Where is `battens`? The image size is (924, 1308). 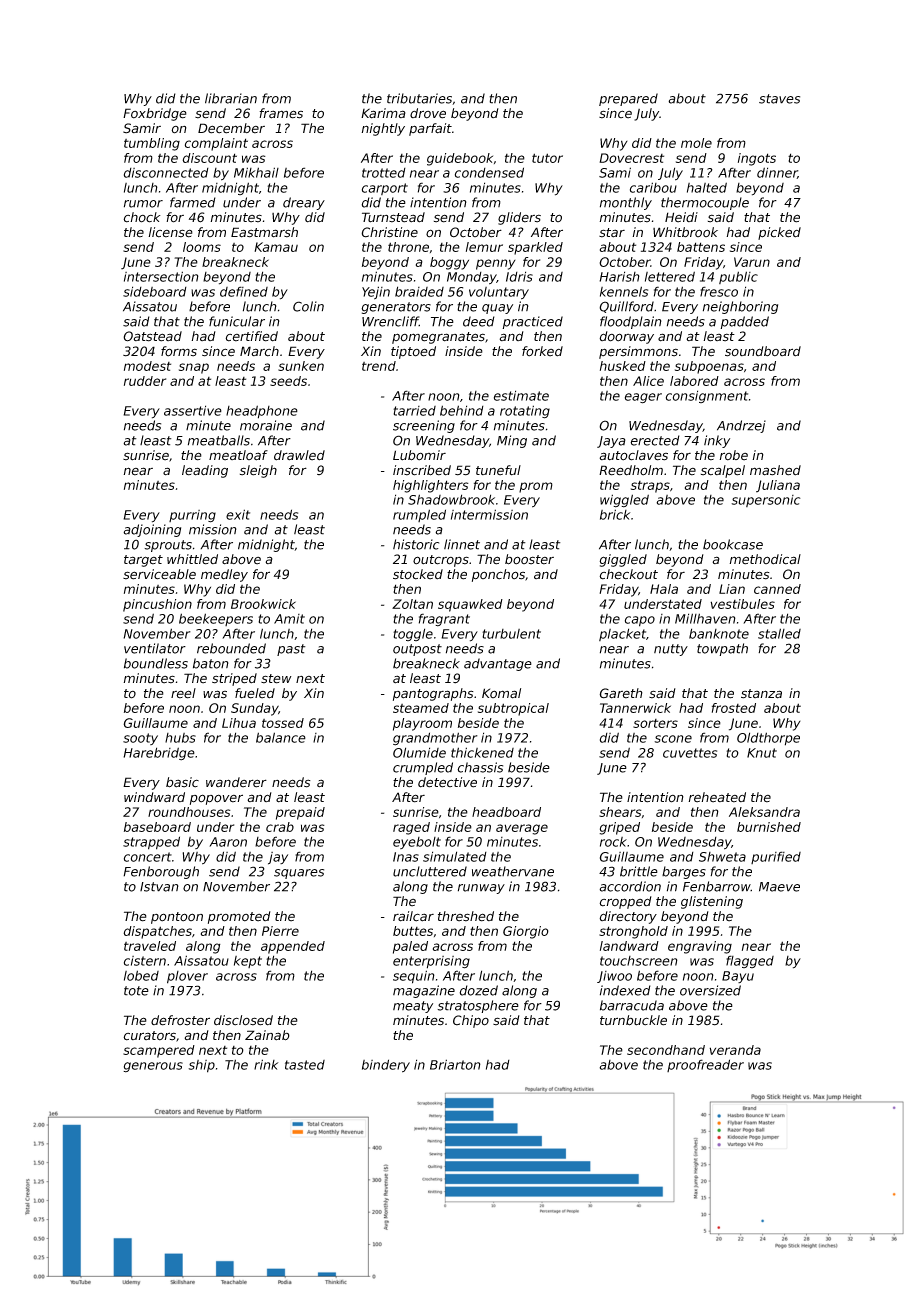
battens is located at coordinates (701, 247).
